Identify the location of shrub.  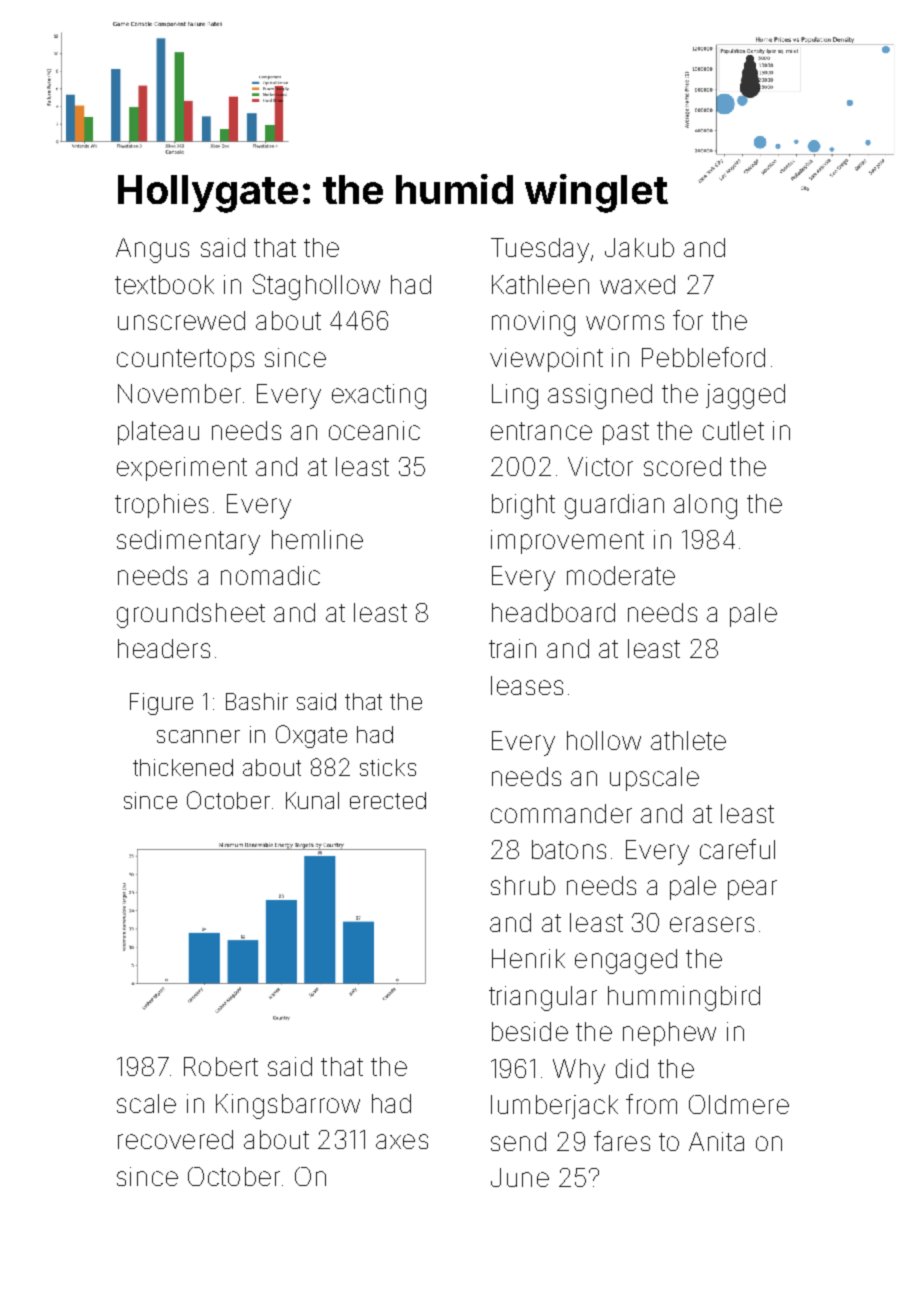
(523, 885).
